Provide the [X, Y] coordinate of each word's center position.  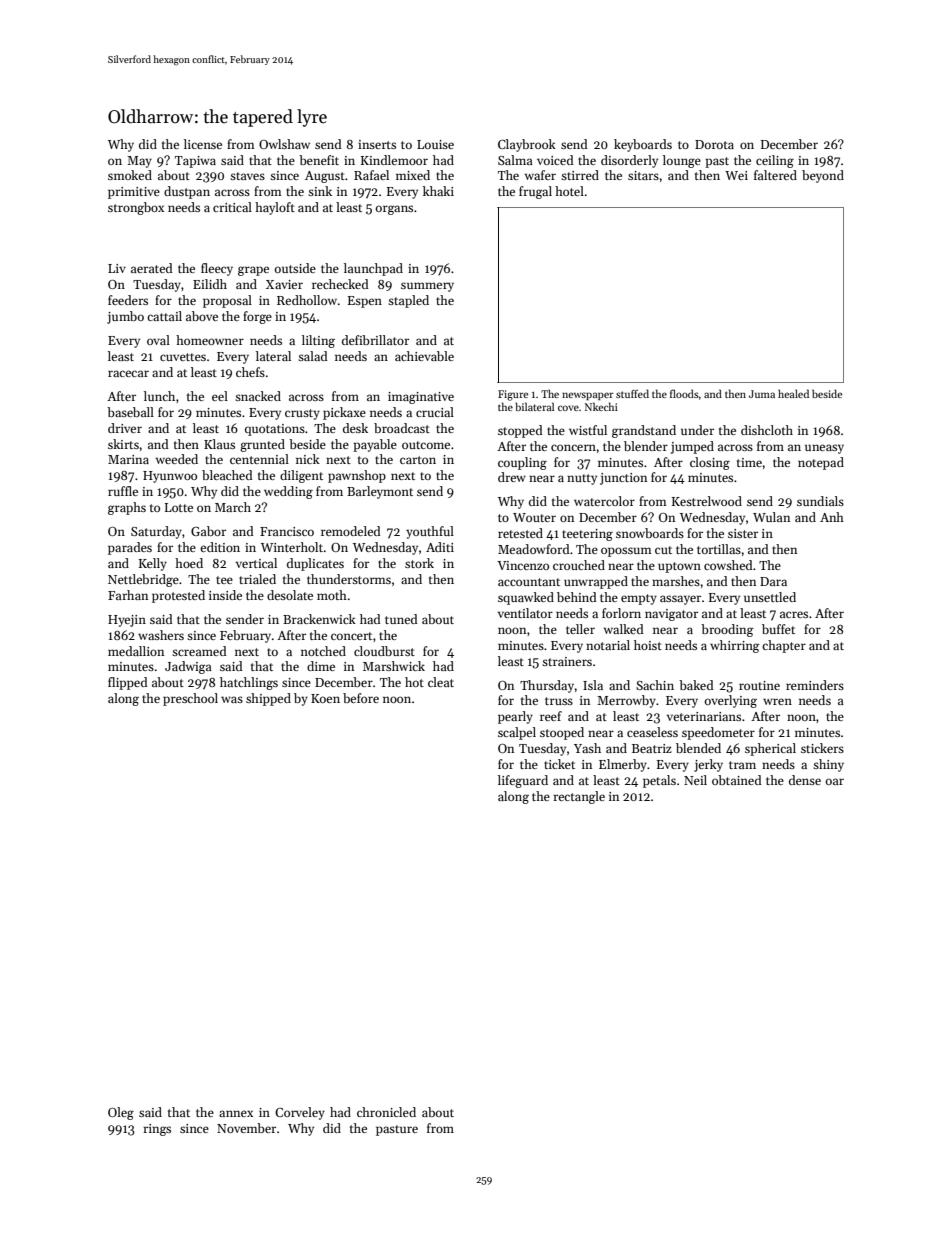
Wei [736, 175]
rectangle [579, 797]
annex [236, 1113]
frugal [535, 192]
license [203, 144]
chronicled [386, 1112]
